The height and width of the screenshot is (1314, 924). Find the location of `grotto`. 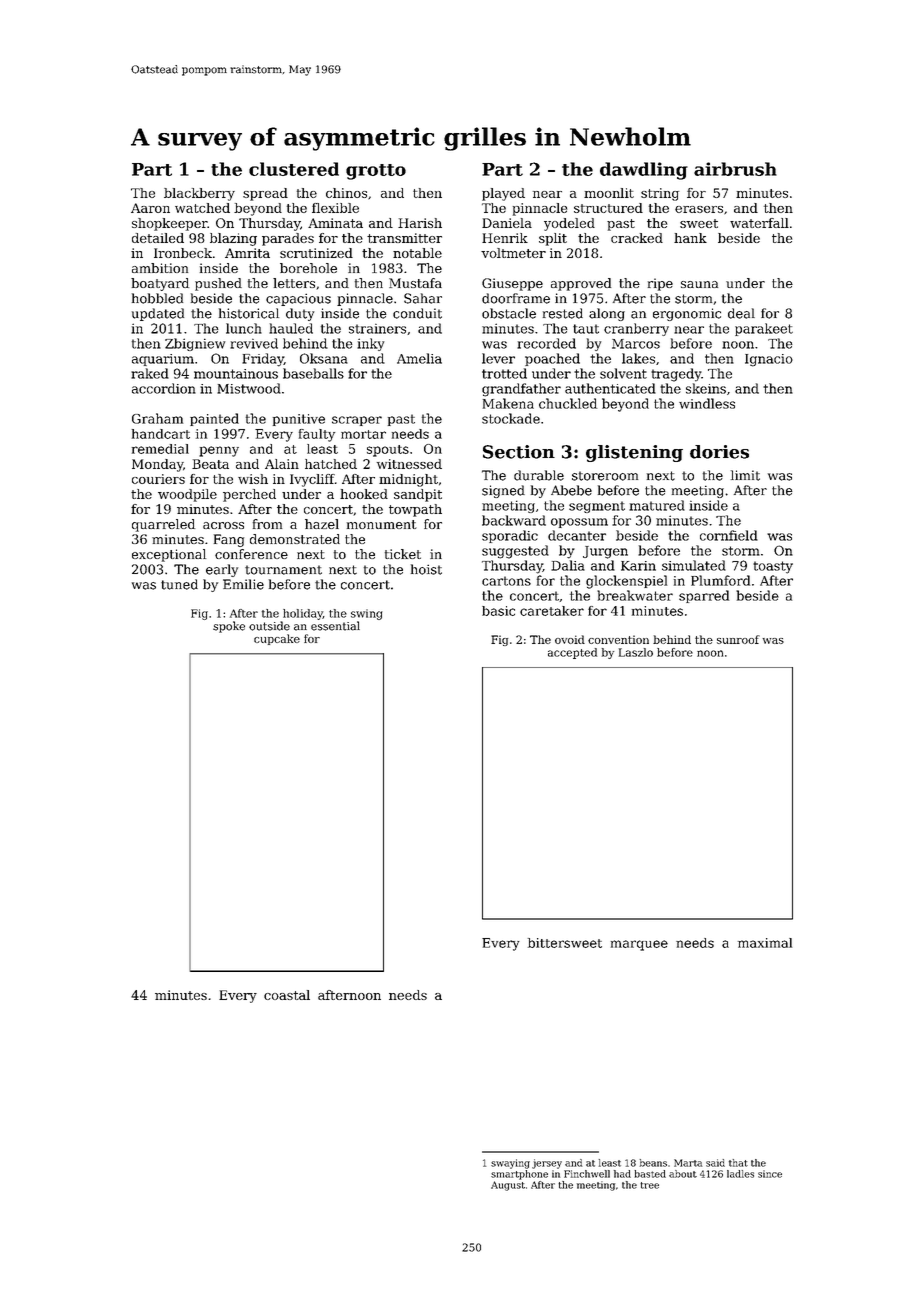

grotto is located at coordinates (376, 172).
